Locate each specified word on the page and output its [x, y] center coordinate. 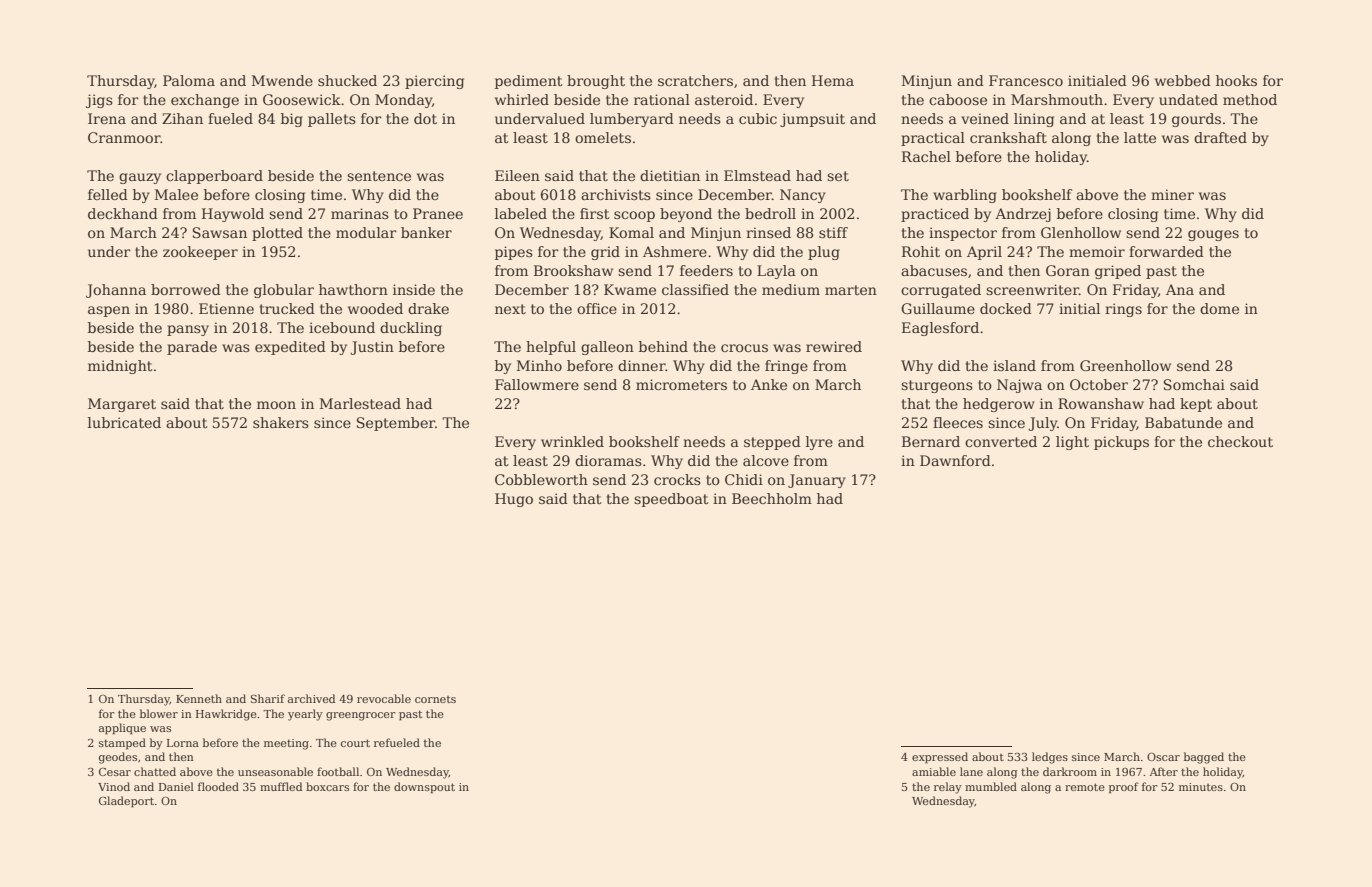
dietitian [670, 175]
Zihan [182, 118]
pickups [1121, 443]
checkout [1240, 441]
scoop [634, 216]
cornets [435, 699]
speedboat [671, 500]
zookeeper [200, 253]
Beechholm [772, 498]
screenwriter [1032, 289]
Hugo [514, 500]
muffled [281, 786]
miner [1172, 194]
